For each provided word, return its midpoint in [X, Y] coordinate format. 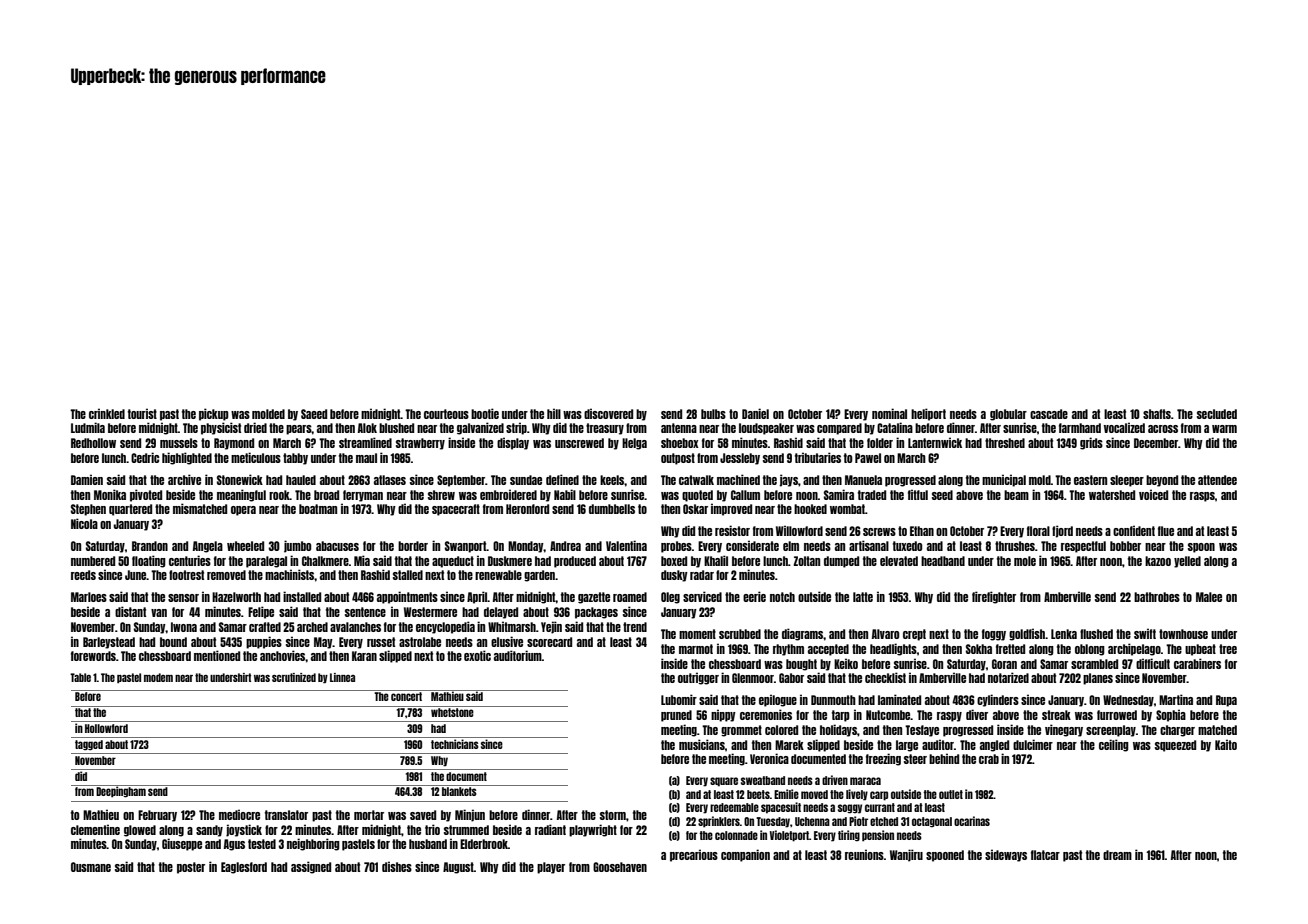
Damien [87, 479]
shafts [1157, 414]
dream [1117, 855]
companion [745, 855]
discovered [608, 413]
